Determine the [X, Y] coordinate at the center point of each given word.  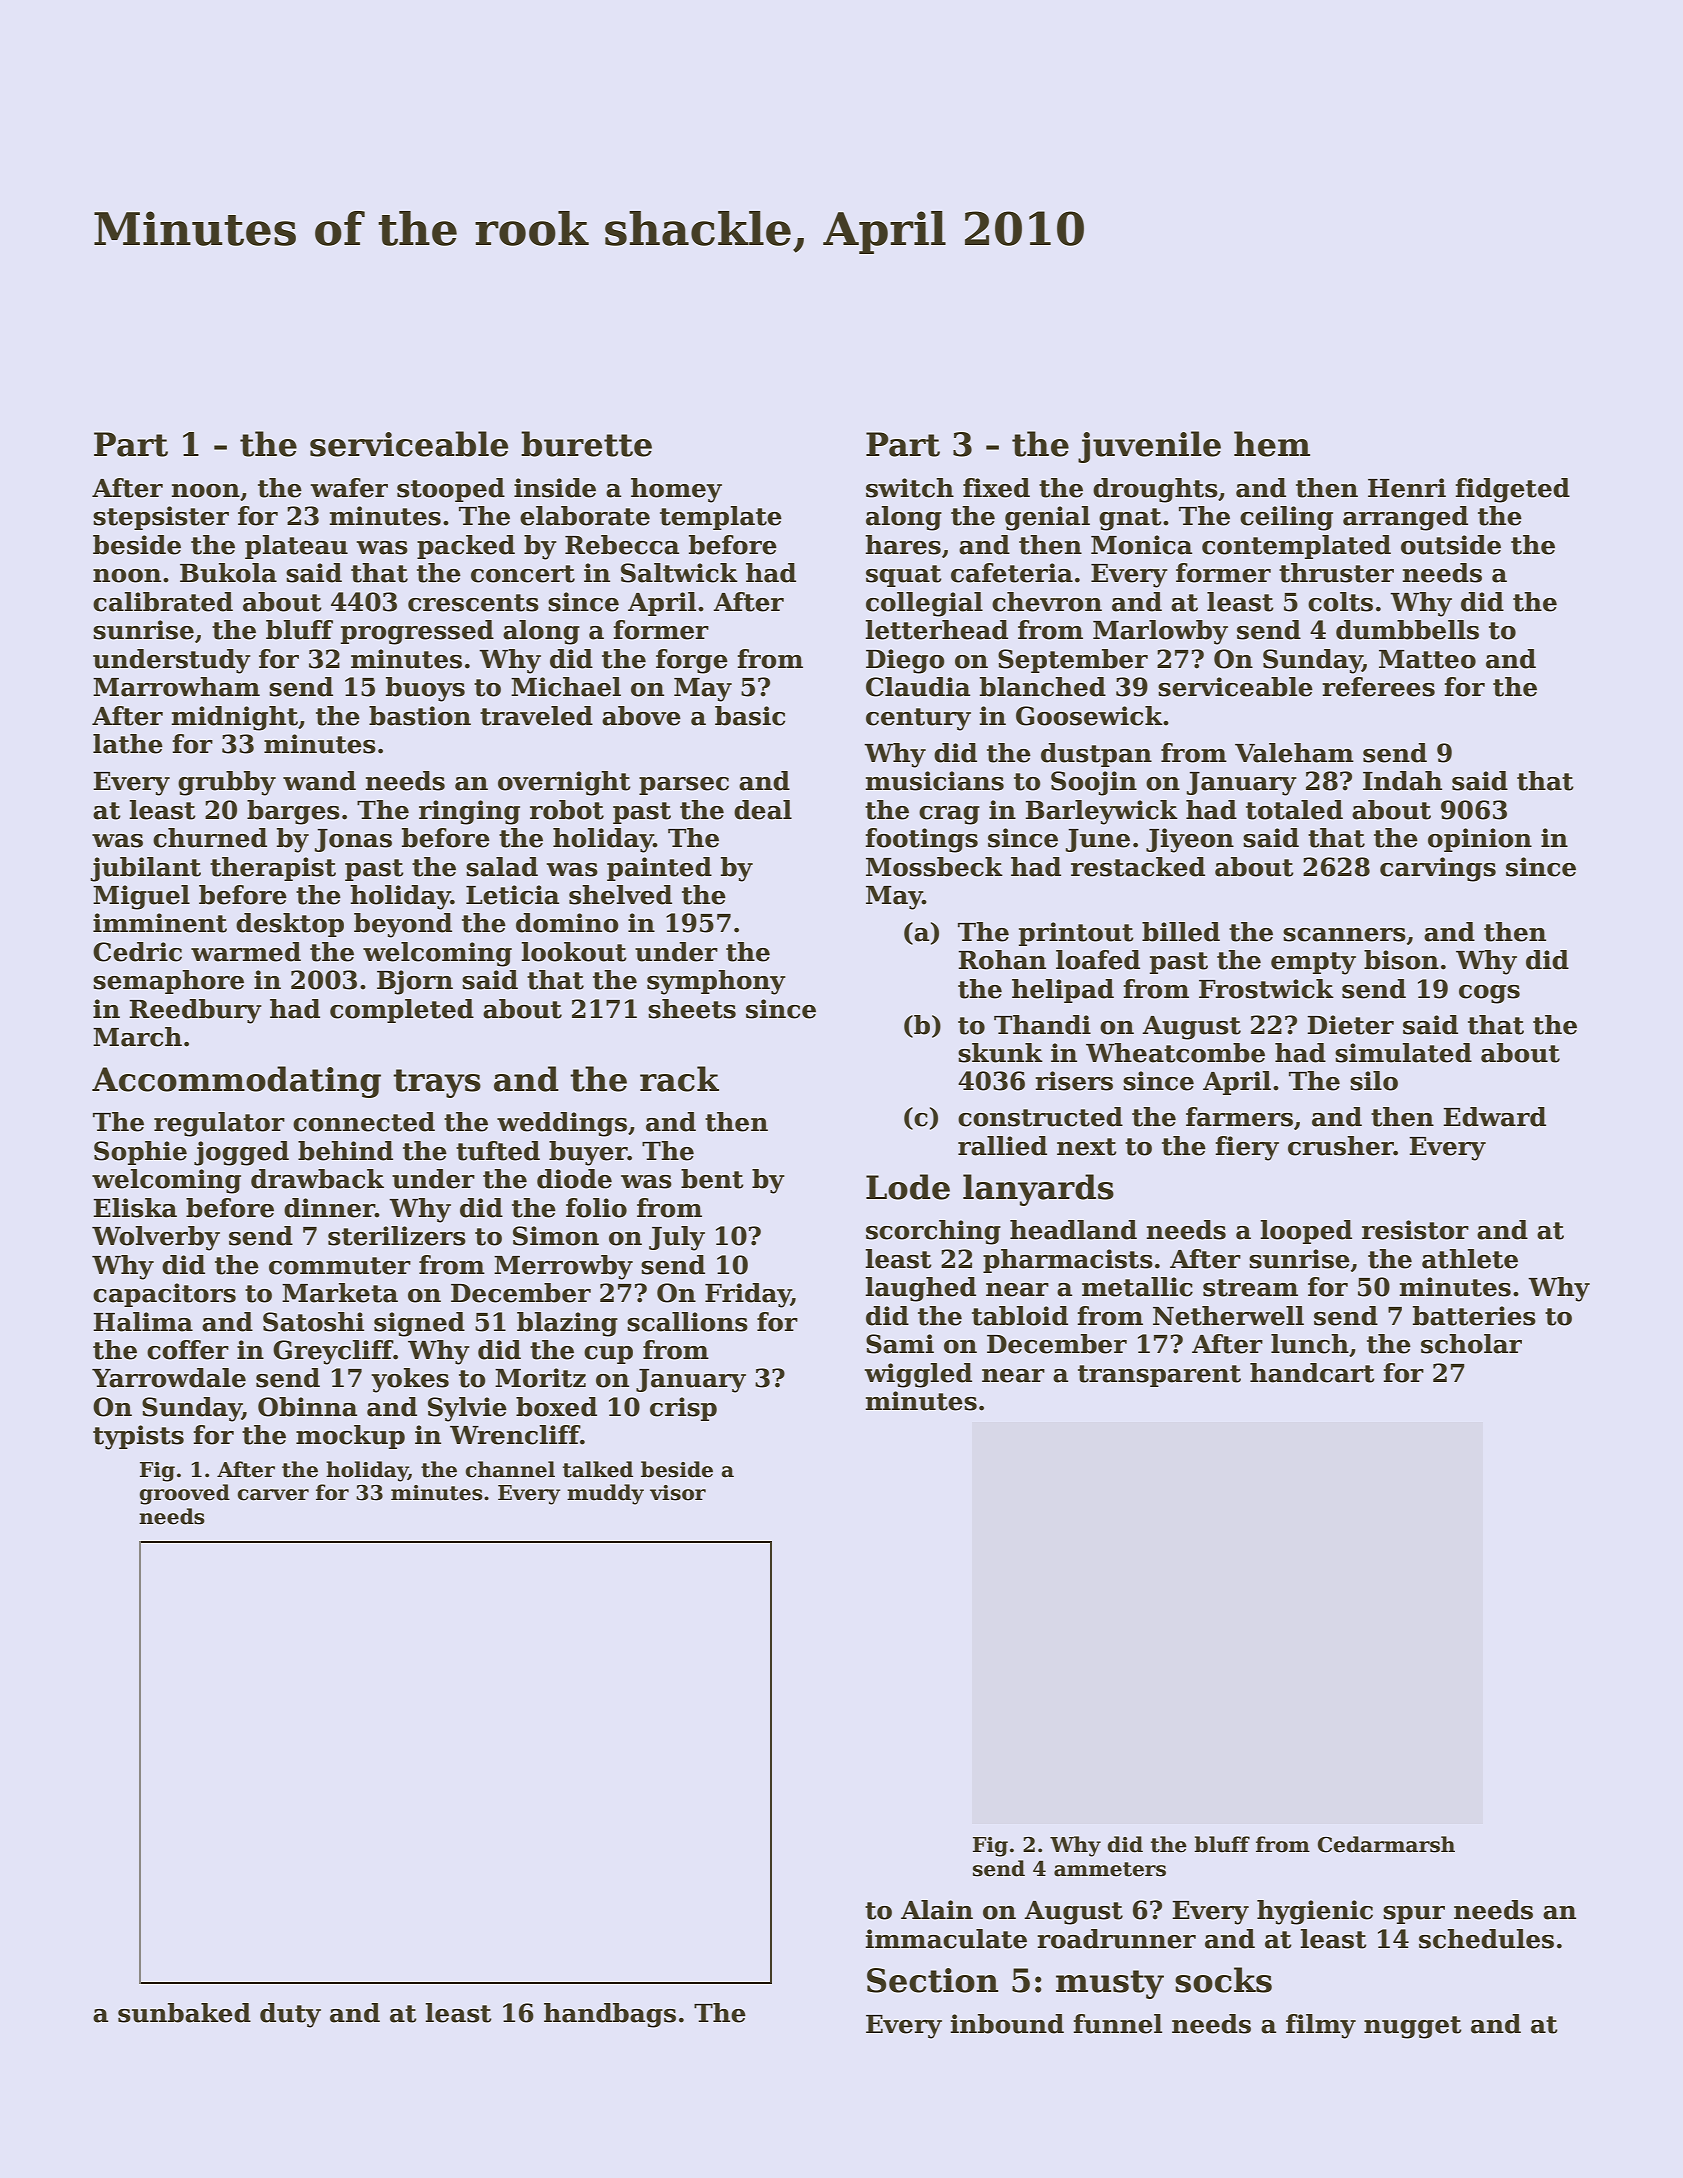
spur [1414, 1915]
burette [586, 444]
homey [676, 490]
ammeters [1110, 1869]
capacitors [164, 1295]
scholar [1471, 1344]
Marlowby [1160, 632]
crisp [683, 1409]
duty [290, 2015]
